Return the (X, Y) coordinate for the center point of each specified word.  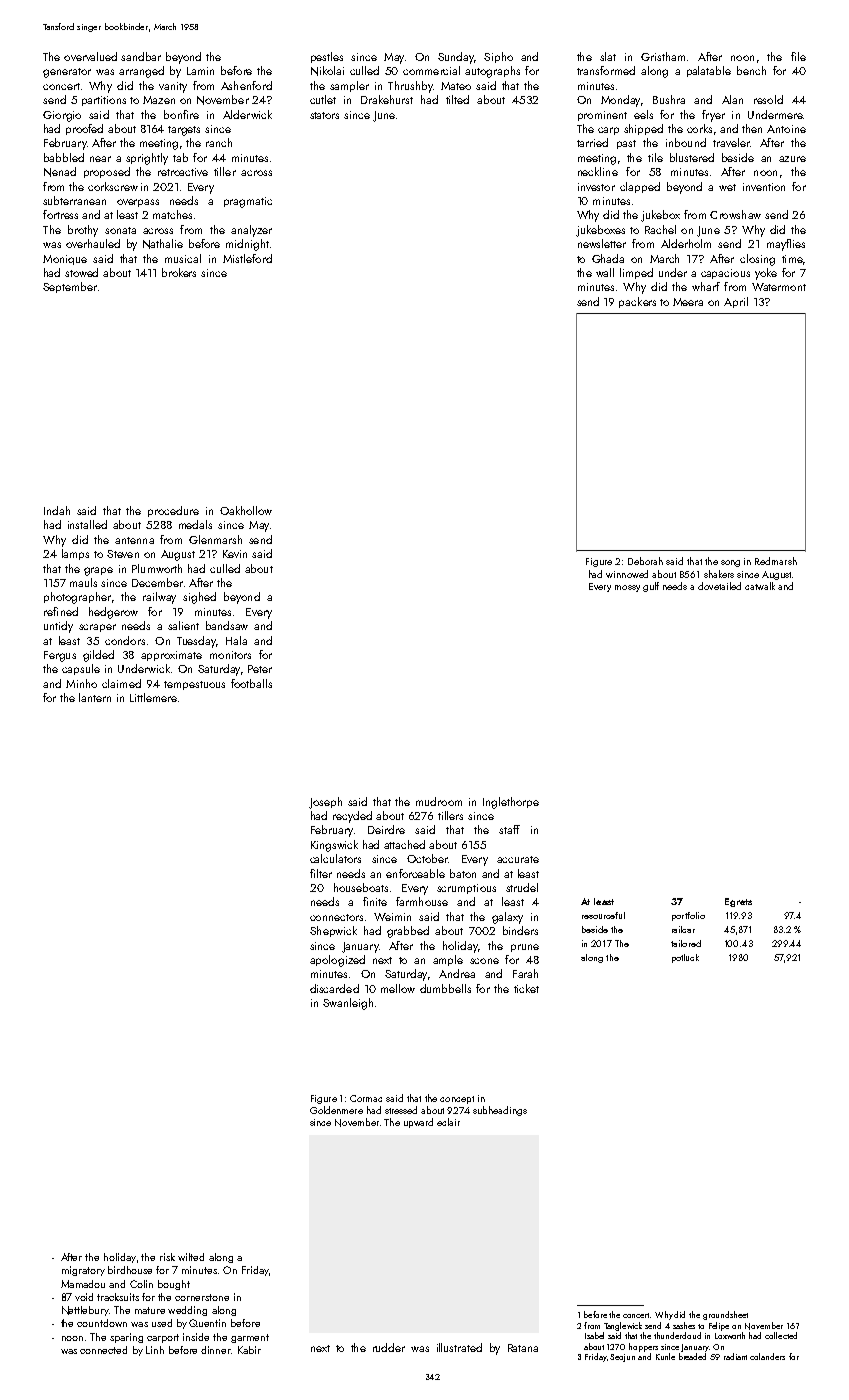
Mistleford (247, 258)
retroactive (183, 172)
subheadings (500, 1111)
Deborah (645, 561)
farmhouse (422, 901)
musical (183, 258)
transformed (606, 70)
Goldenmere (336, 1110)
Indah (57, 510)
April (736, 302)
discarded (334, 988)
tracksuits (118, 1297)
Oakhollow (246, 510)
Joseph (325, 803)
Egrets (738, 902)
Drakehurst (387, 99)
